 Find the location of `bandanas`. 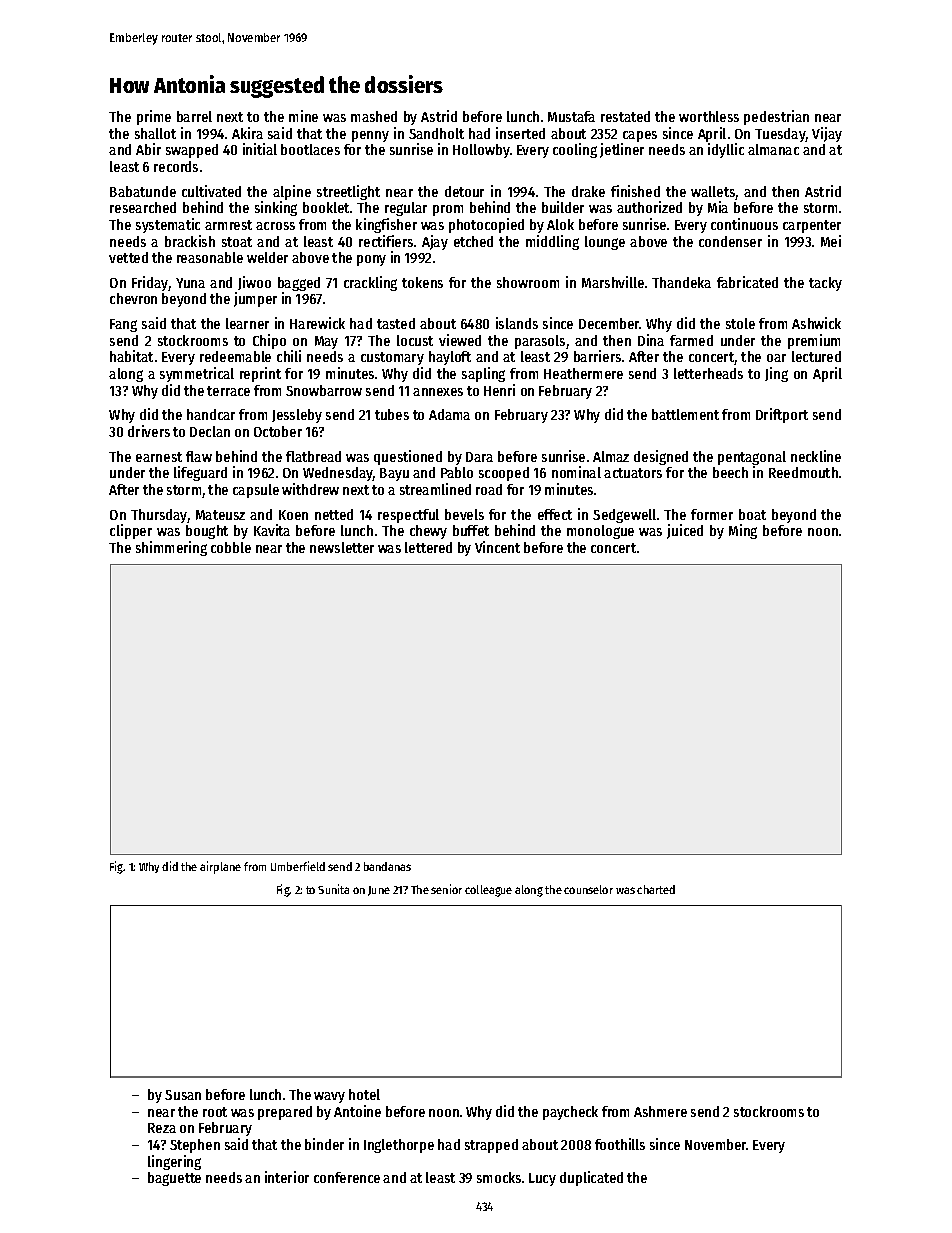

bandanas is located at coordinates (387, 866).
